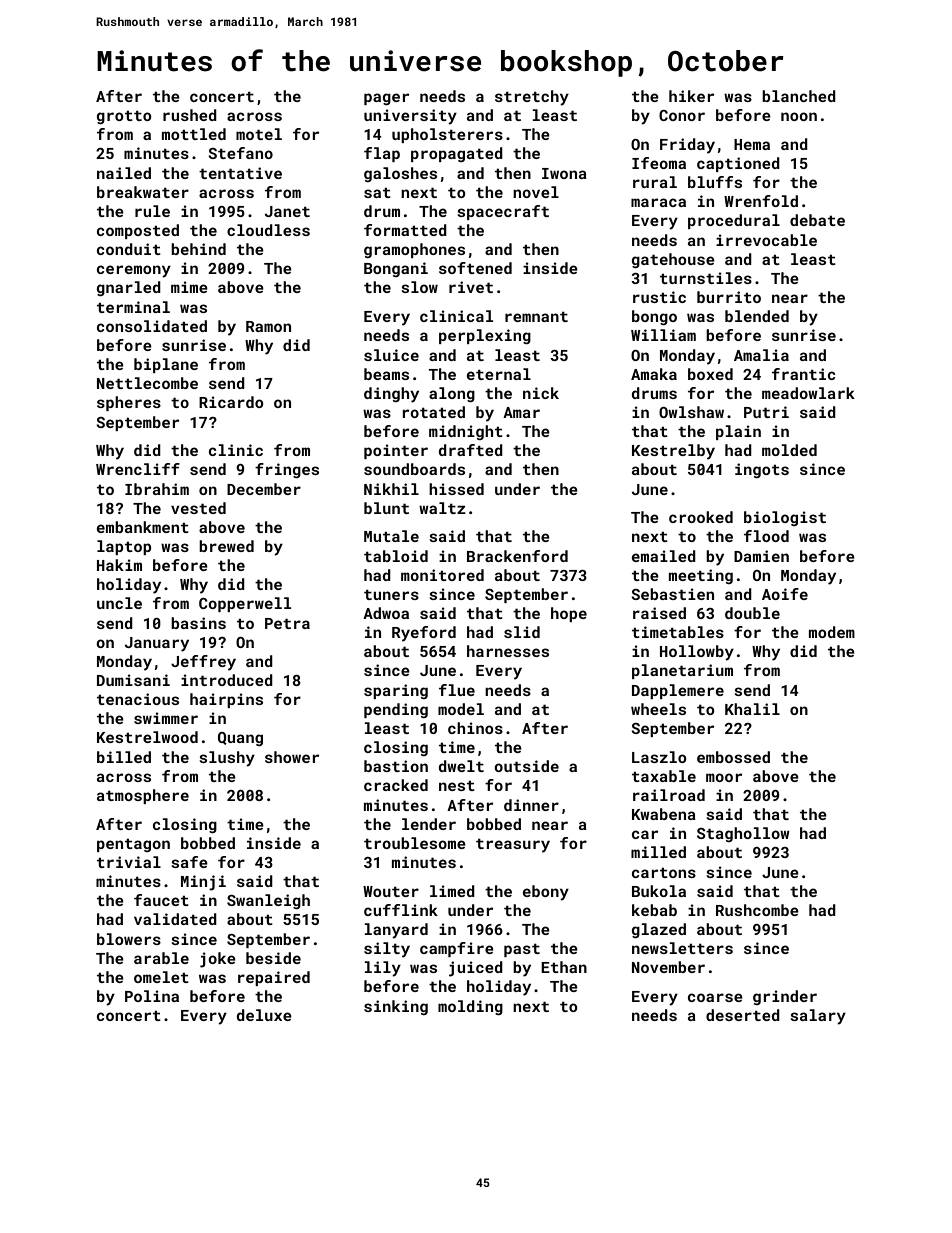 This screenshot has height=1233, width=952. What do you see at coordinates (808, 393) in the screenshot?
I see `meadowlark` at bounding box center [808, 393].
